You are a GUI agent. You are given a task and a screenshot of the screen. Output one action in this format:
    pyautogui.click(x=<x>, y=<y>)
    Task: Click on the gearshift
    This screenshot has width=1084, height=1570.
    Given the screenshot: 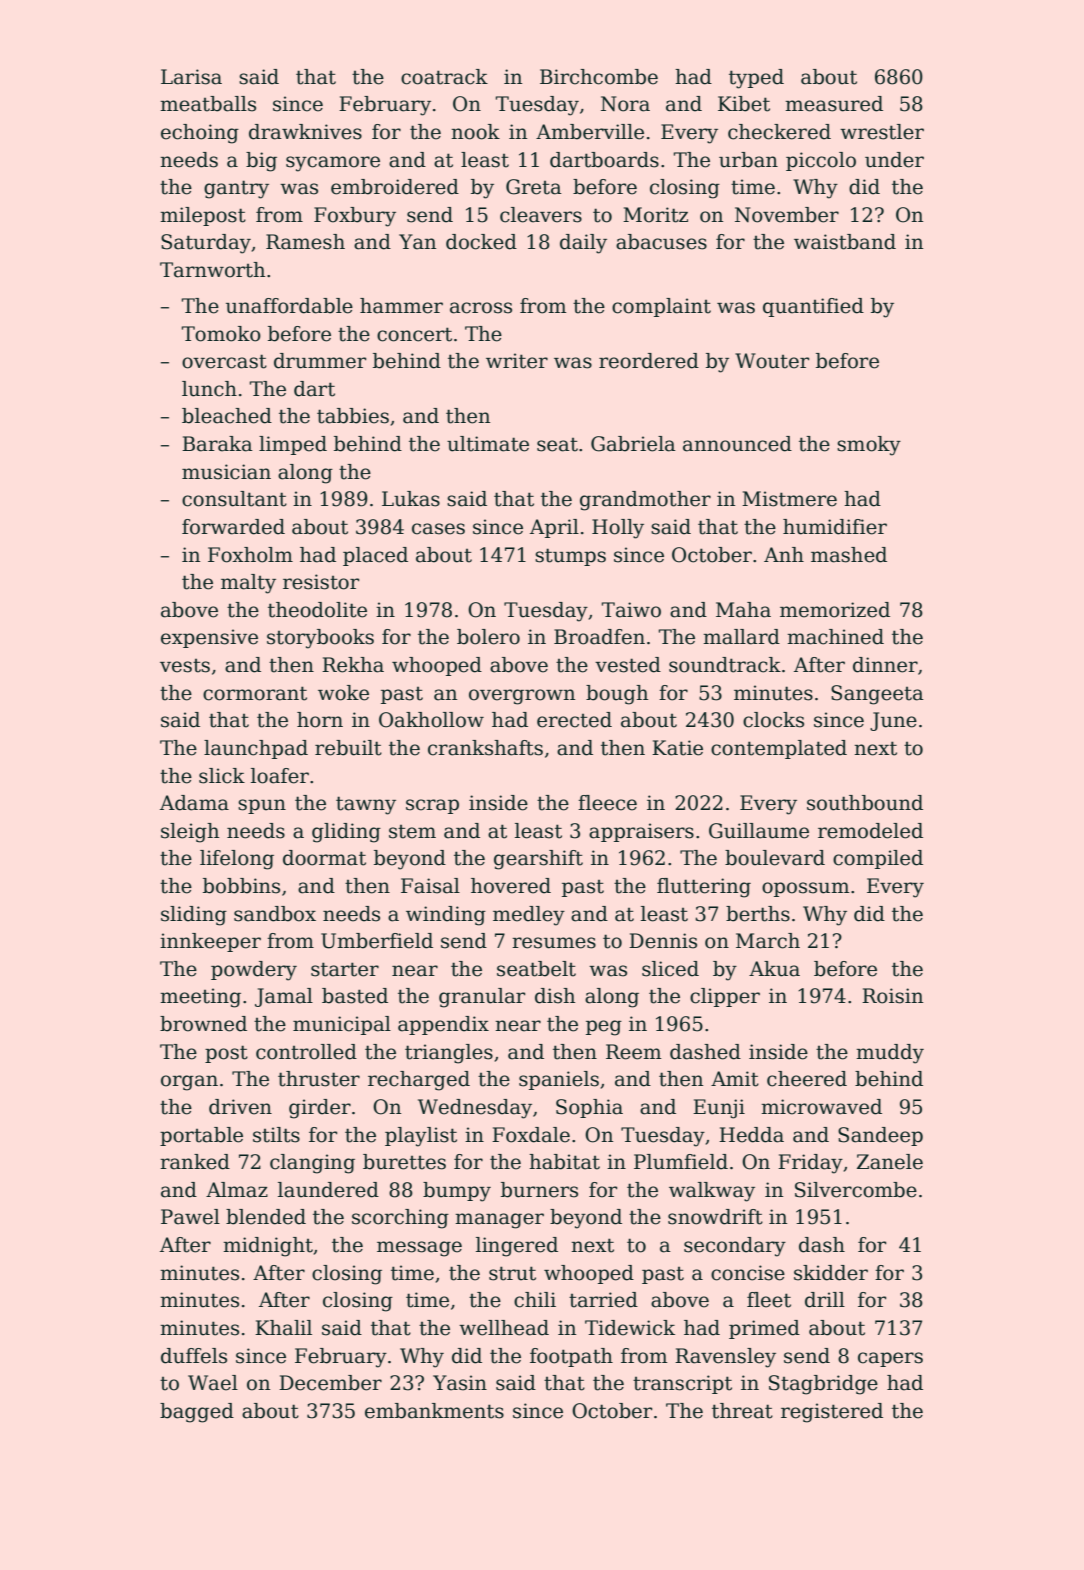 What is the action you would take?
    pyautogui.click(x=538, y=860)
